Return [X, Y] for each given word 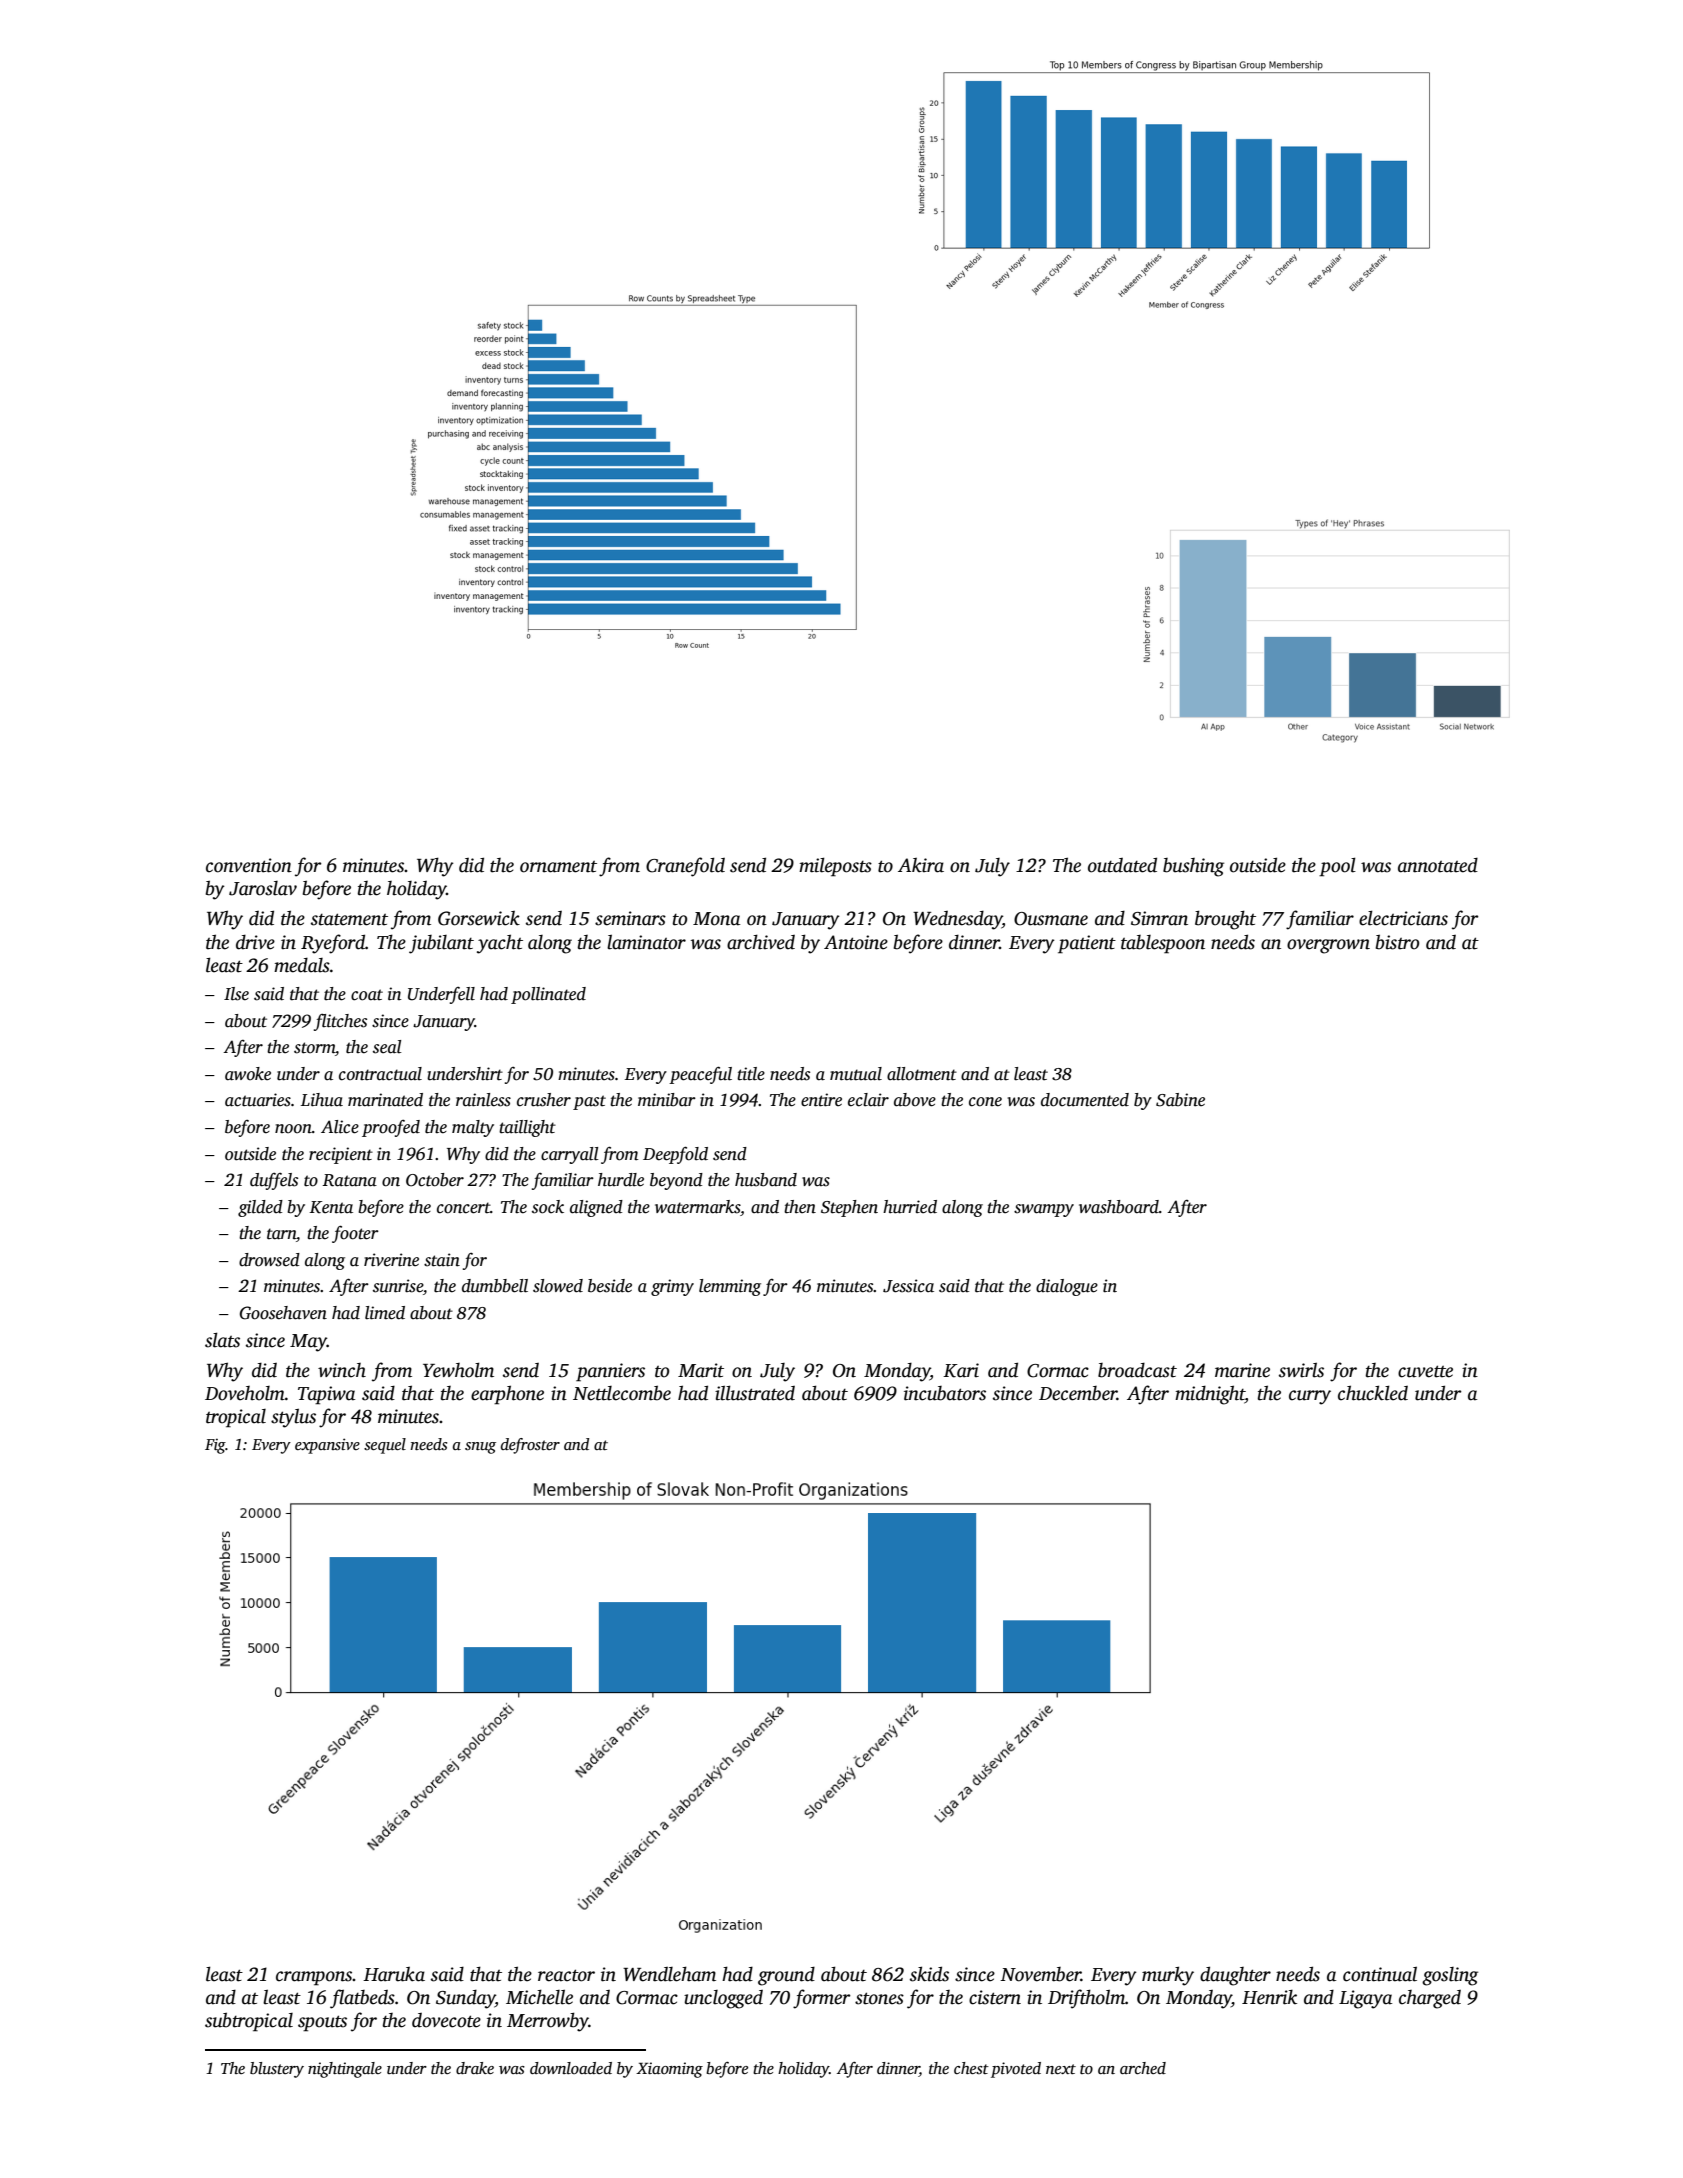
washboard [1119, 1207]
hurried [910, 1207]
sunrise [398, 1286]
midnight [1210, 1395]
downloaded [571, 2068]
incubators [945, 1393]
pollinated [548, 995]
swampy [1044, 1210]
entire [821, 1100]
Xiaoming [669, 2070]
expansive [327, 1446]
